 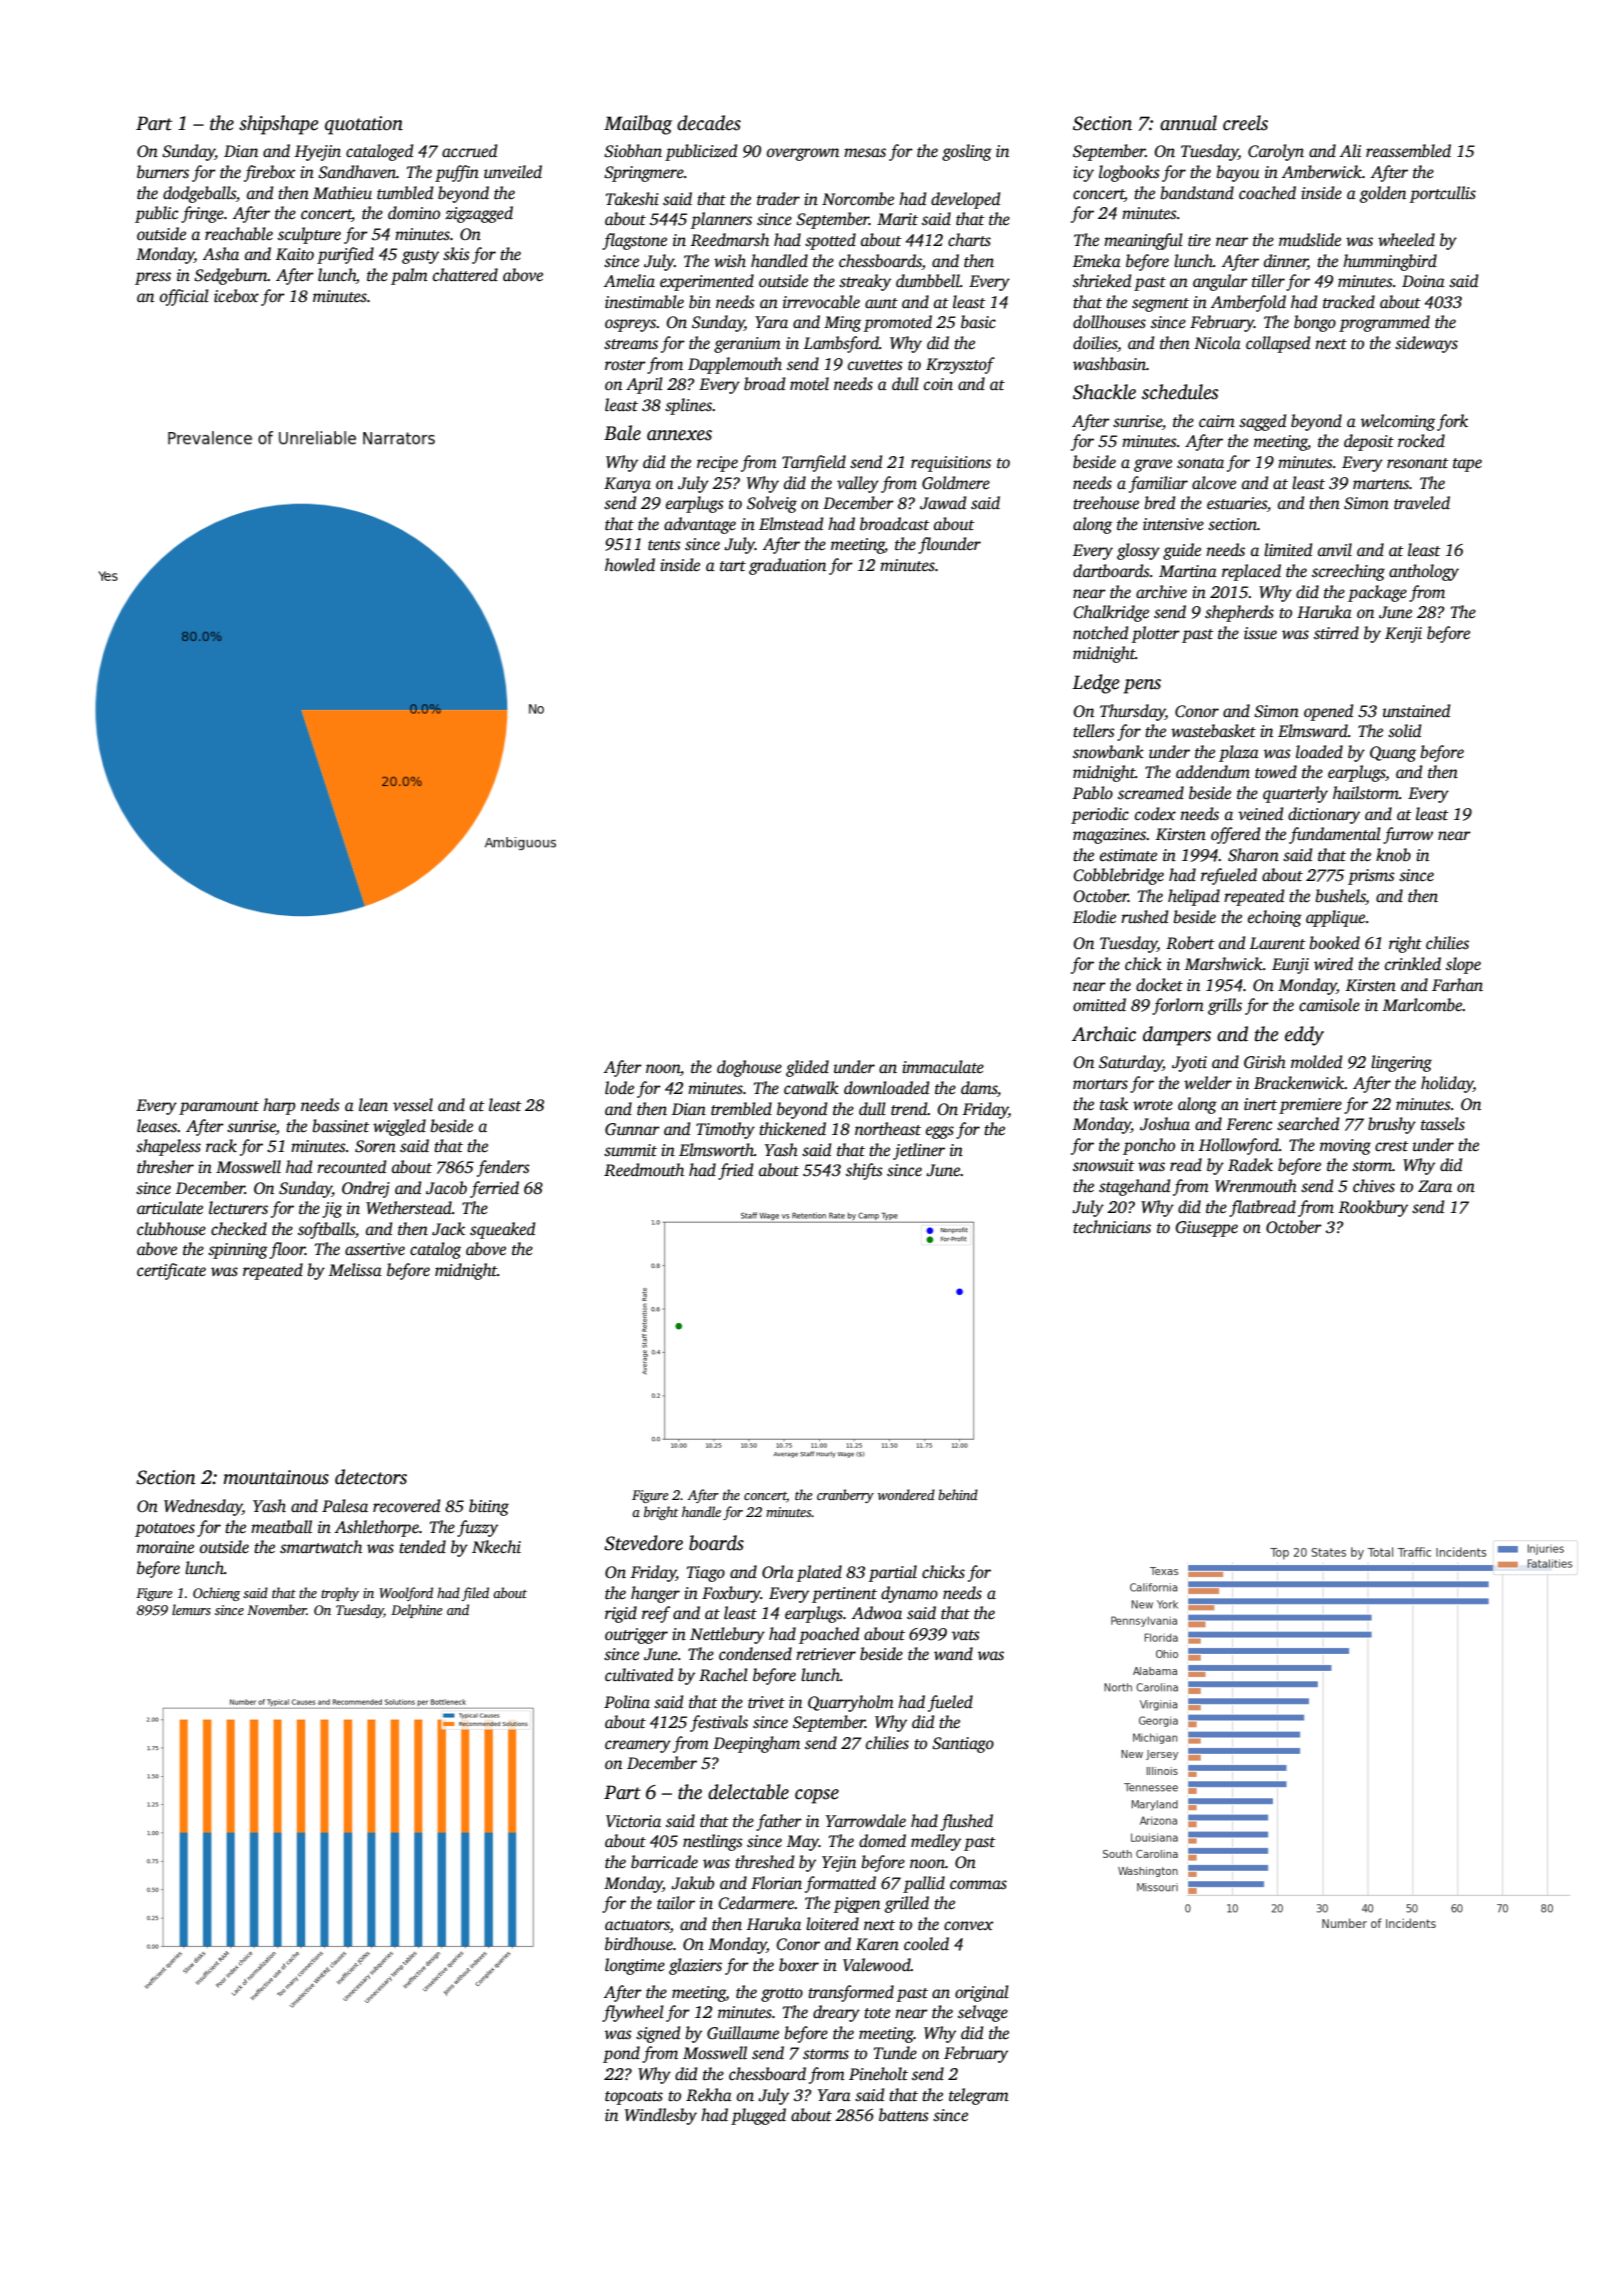 I want to click on pond, so click(x=621, y=2054).
